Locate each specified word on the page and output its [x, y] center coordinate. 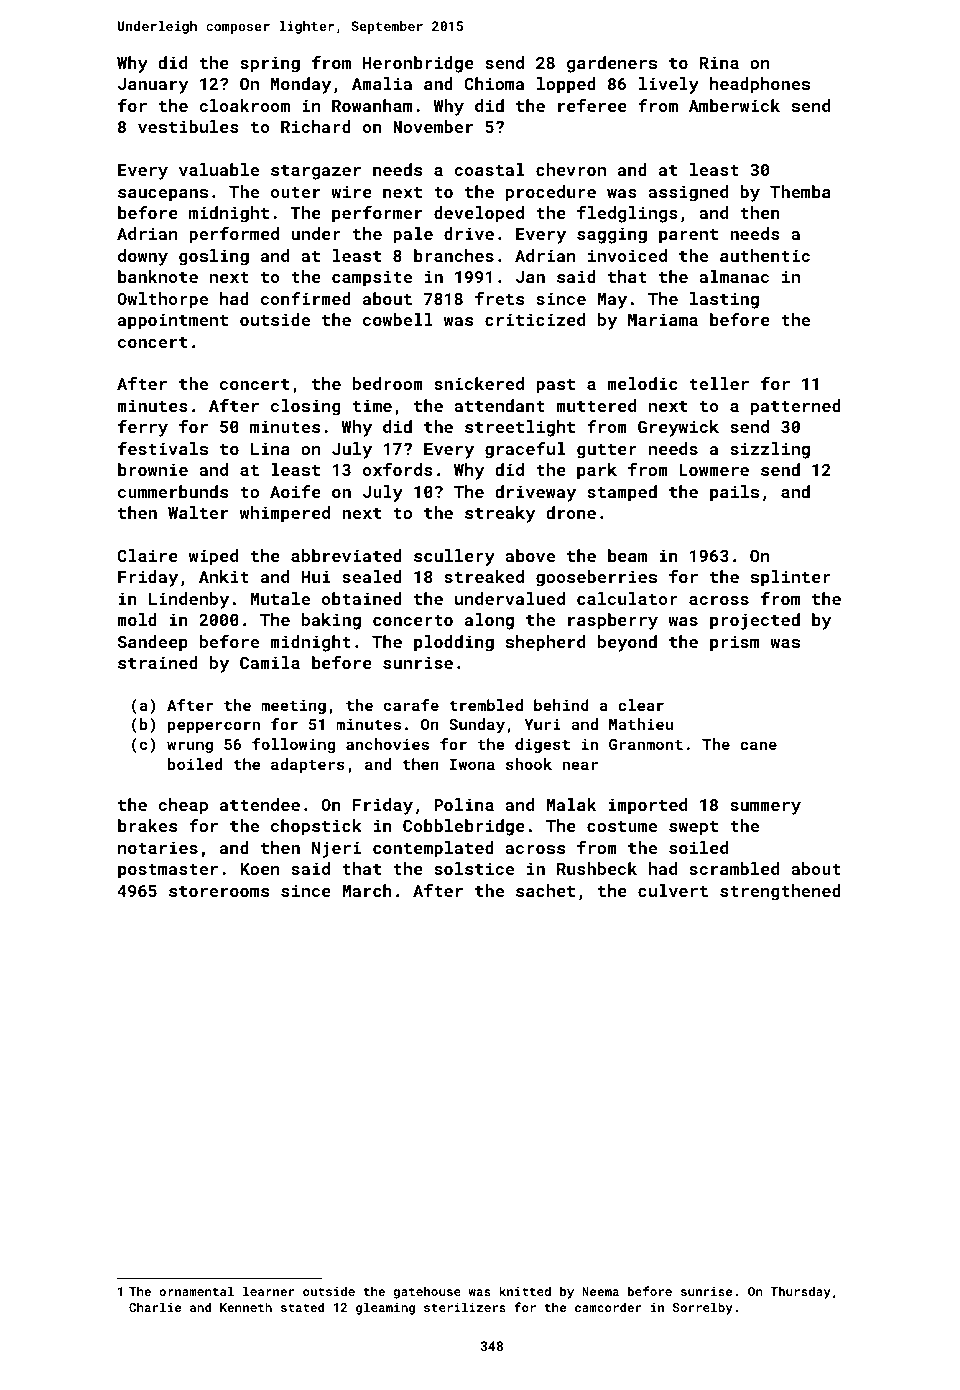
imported [648, 806]
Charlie [155, 1307]
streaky [500, 514]
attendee [260, 804]
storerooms [219, 891]
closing [306, 407]
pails [734, 493]
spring [270, 64]
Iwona [472, 764]
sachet [545, 890]
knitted [525, 1291]
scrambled [734, 868]
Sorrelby [703, 1308]
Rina [719, 62]
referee [592, 105]
